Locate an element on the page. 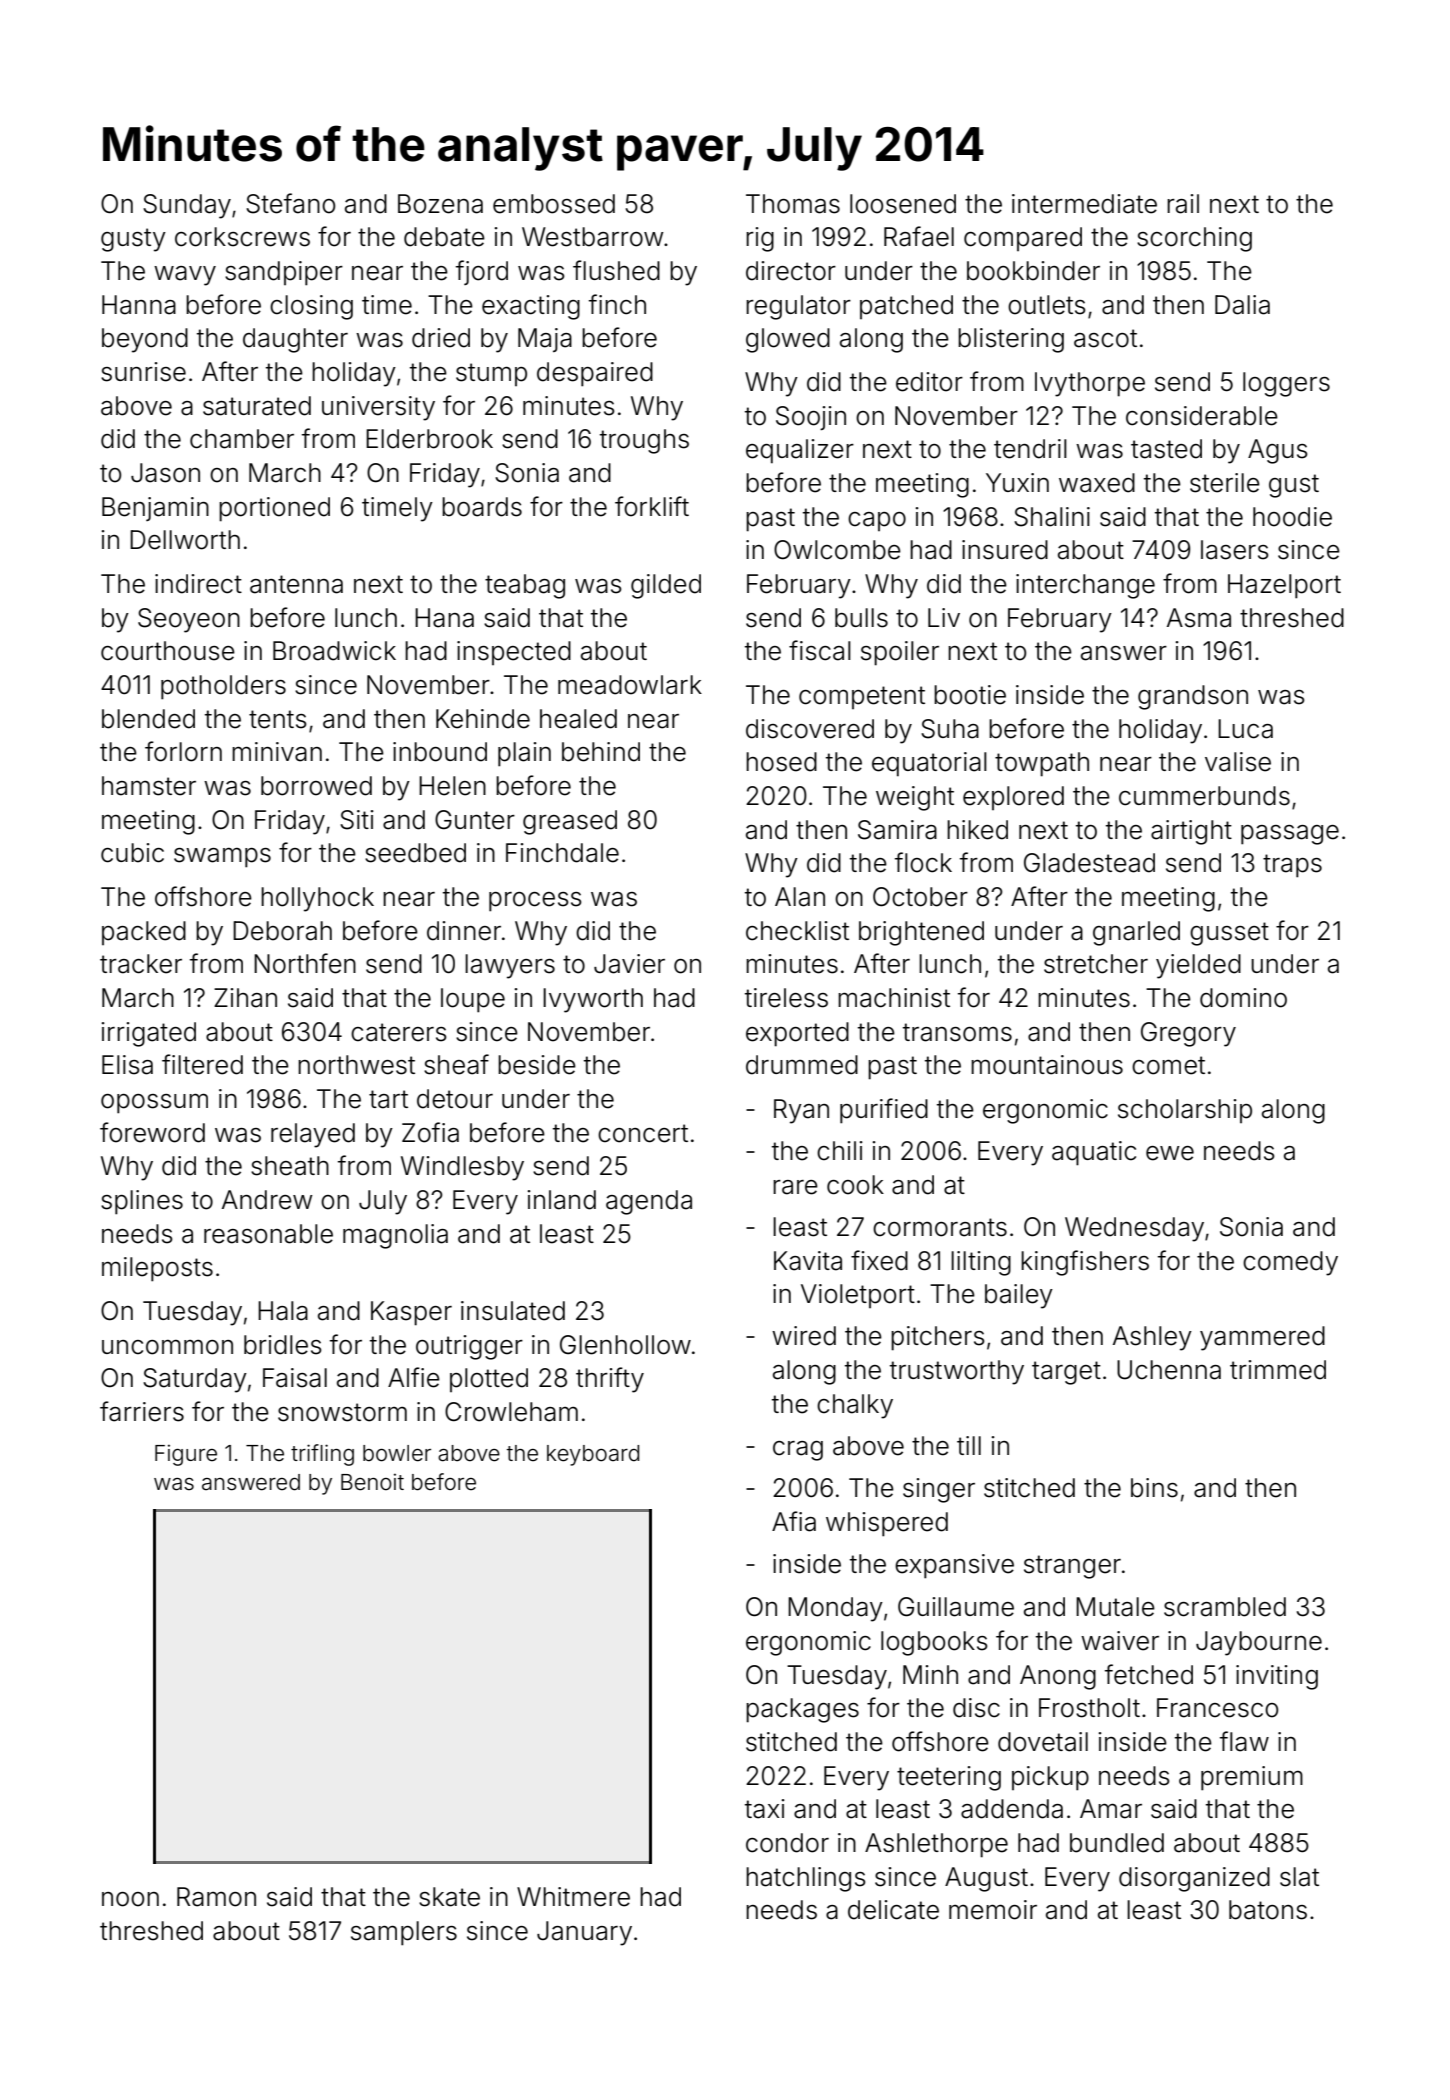  Sunday is located at coordinates (187, 206).
